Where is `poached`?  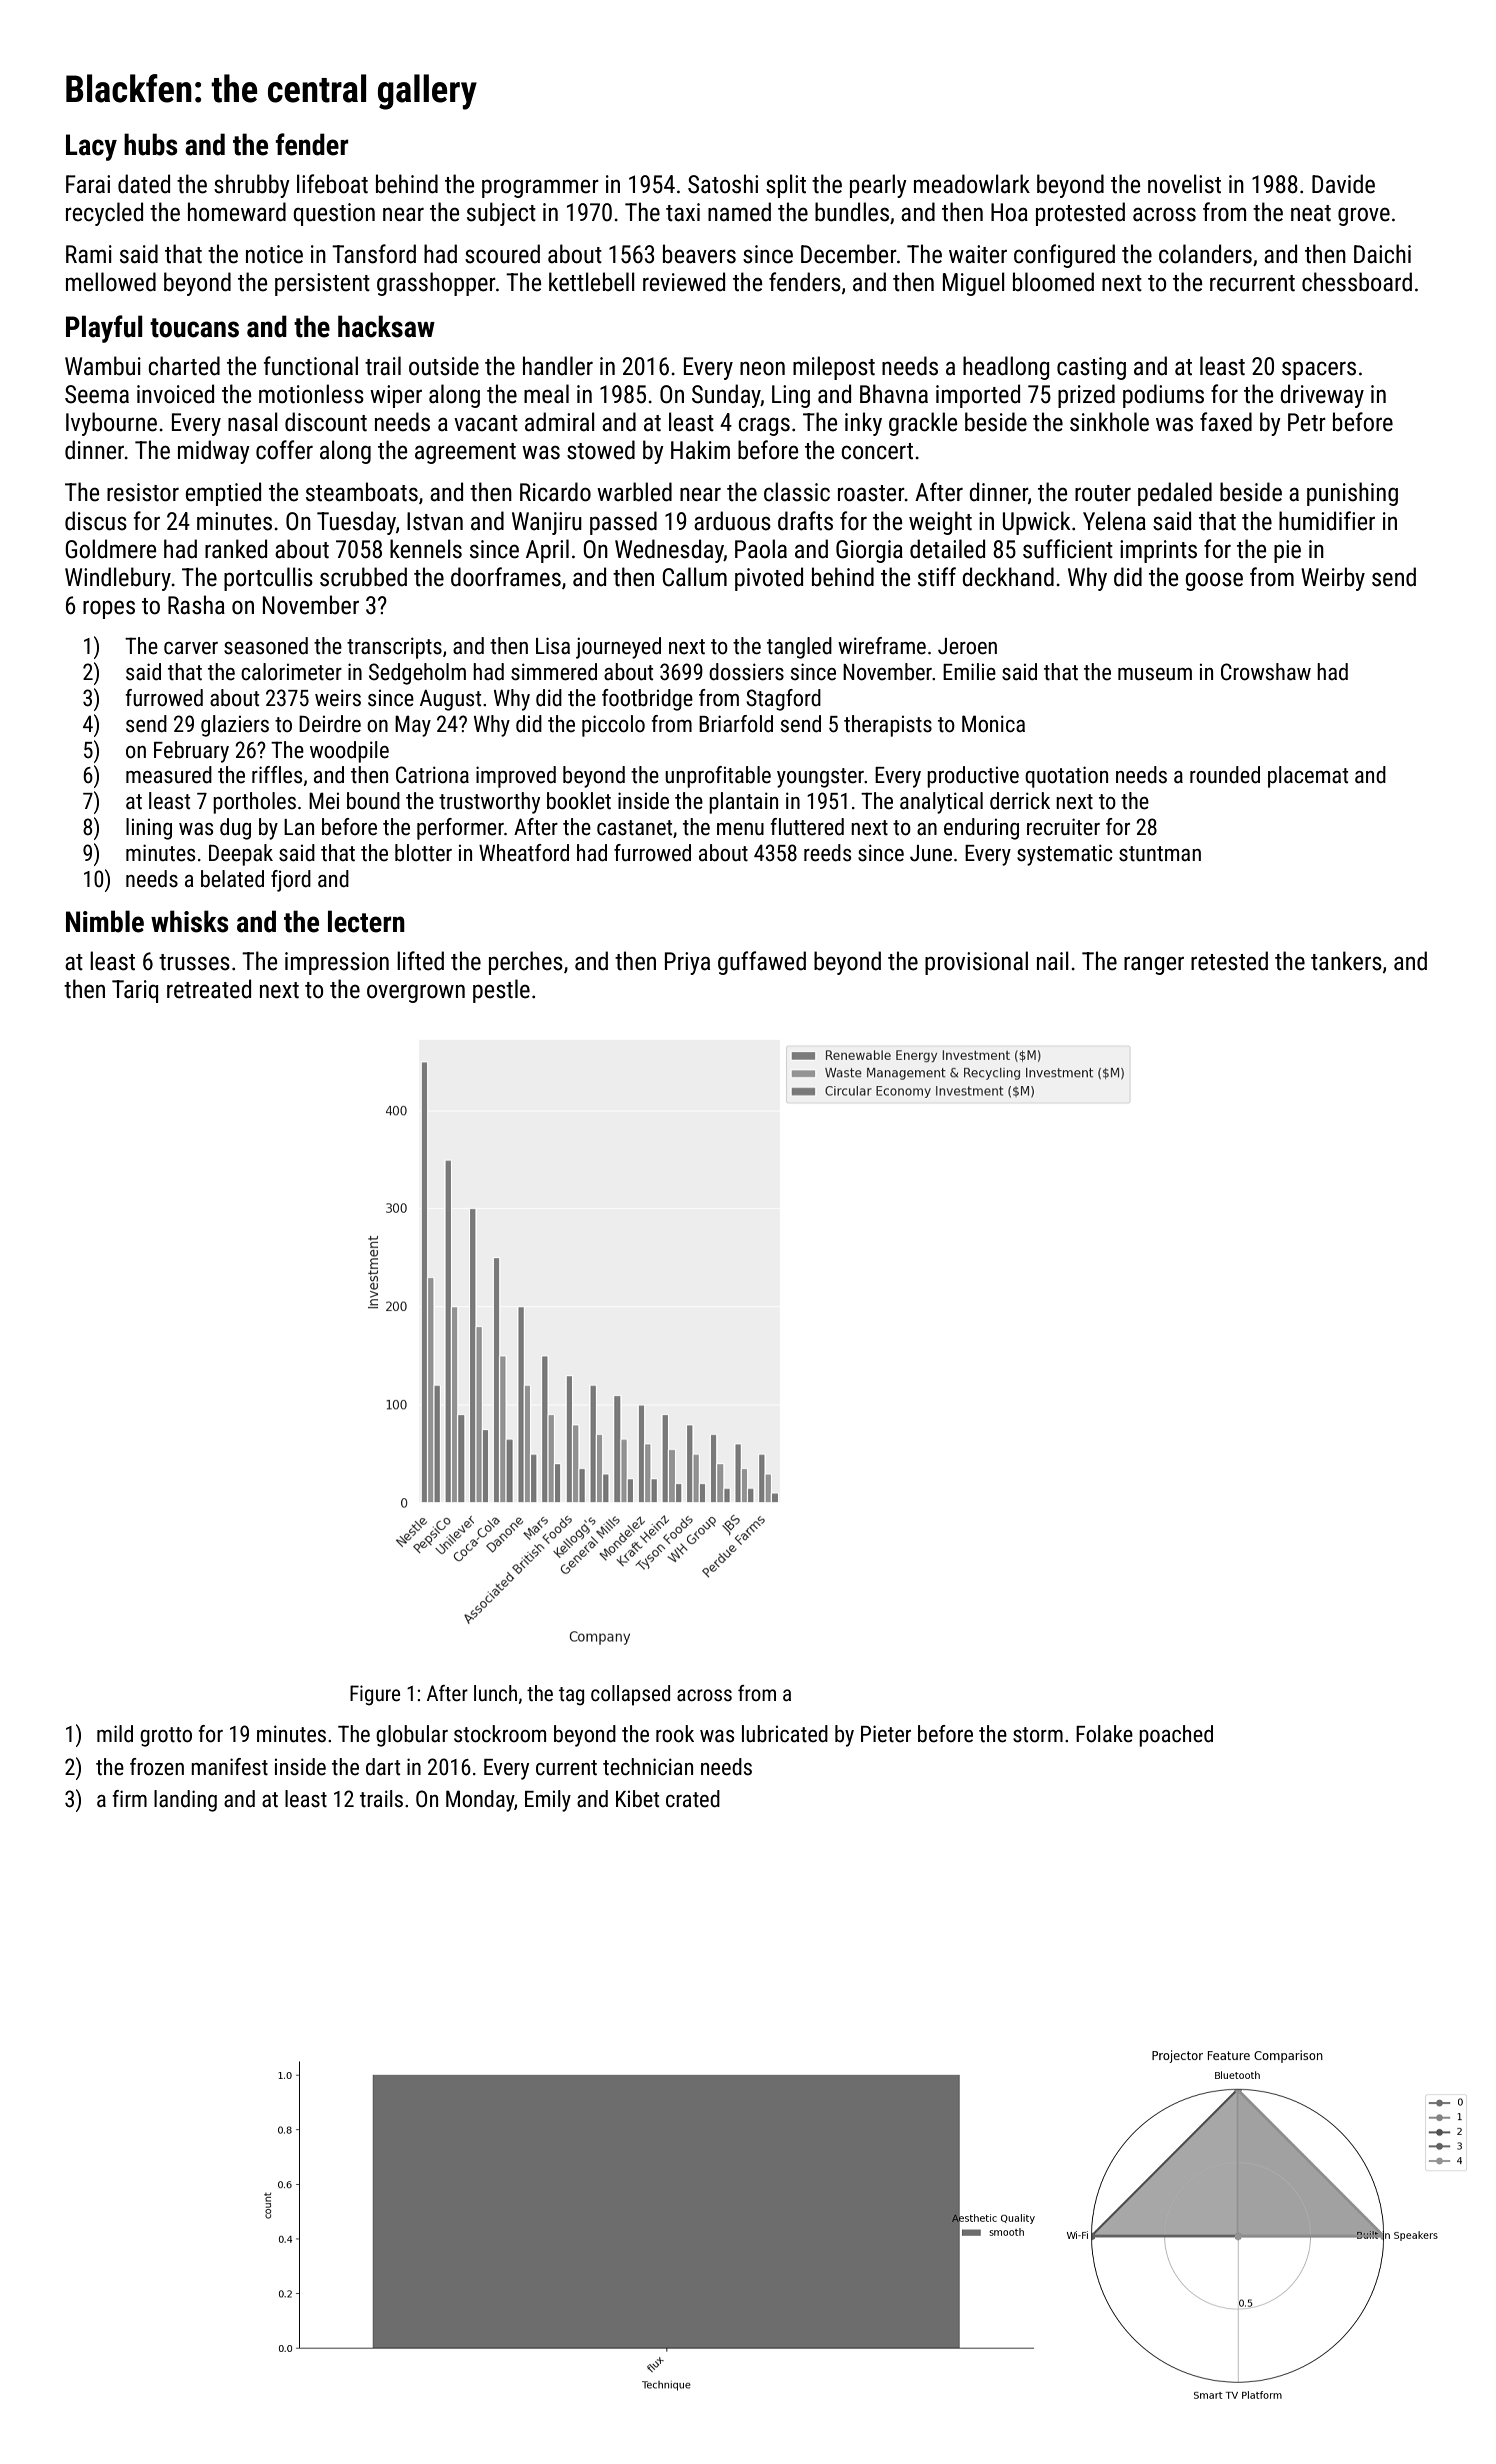
poached is located at coordinates (1176, 1736).
